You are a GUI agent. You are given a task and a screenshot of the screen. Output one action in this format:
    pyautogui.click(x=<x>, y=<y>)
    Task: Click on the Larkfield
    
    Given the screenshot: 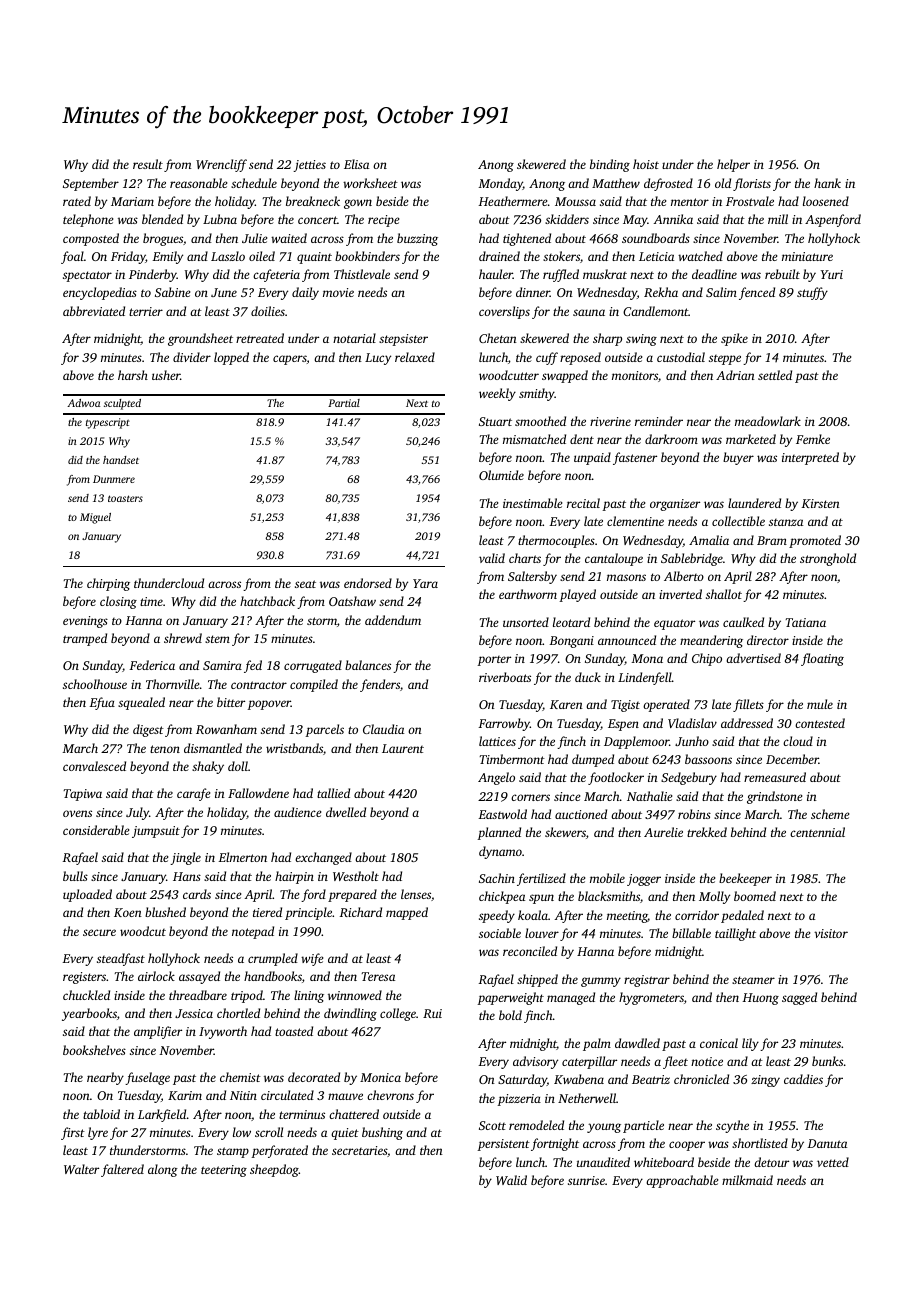 What is the action you would take?
    pyautogui.click(x=162, y=1115)
